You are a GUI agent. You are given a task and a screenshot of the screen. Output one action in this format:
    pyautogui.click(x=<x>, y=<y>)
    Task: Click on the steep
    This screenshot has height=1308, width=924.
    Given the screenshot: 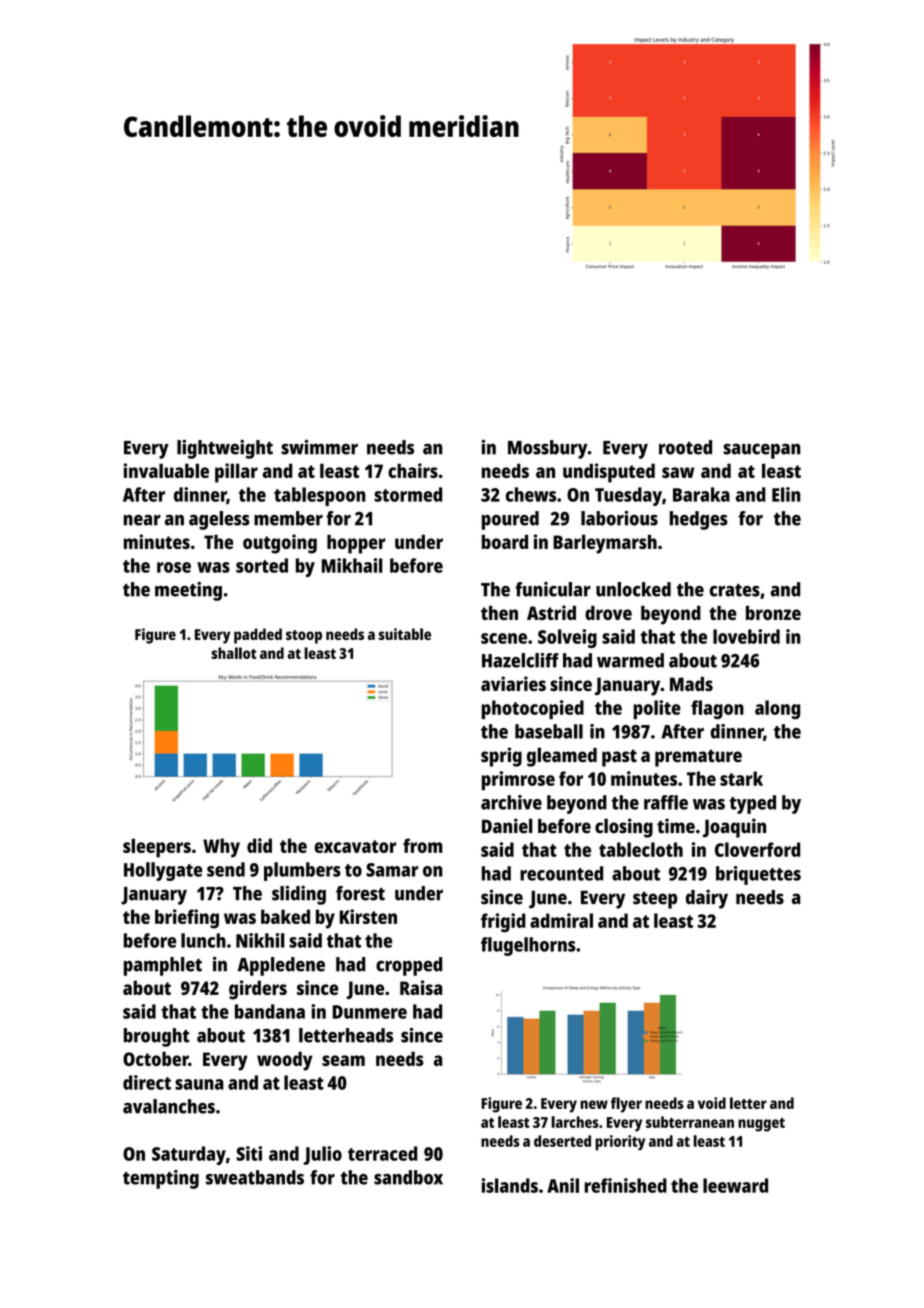 What is the action you would take?
    pyautogui.click(x=655, y=900)
